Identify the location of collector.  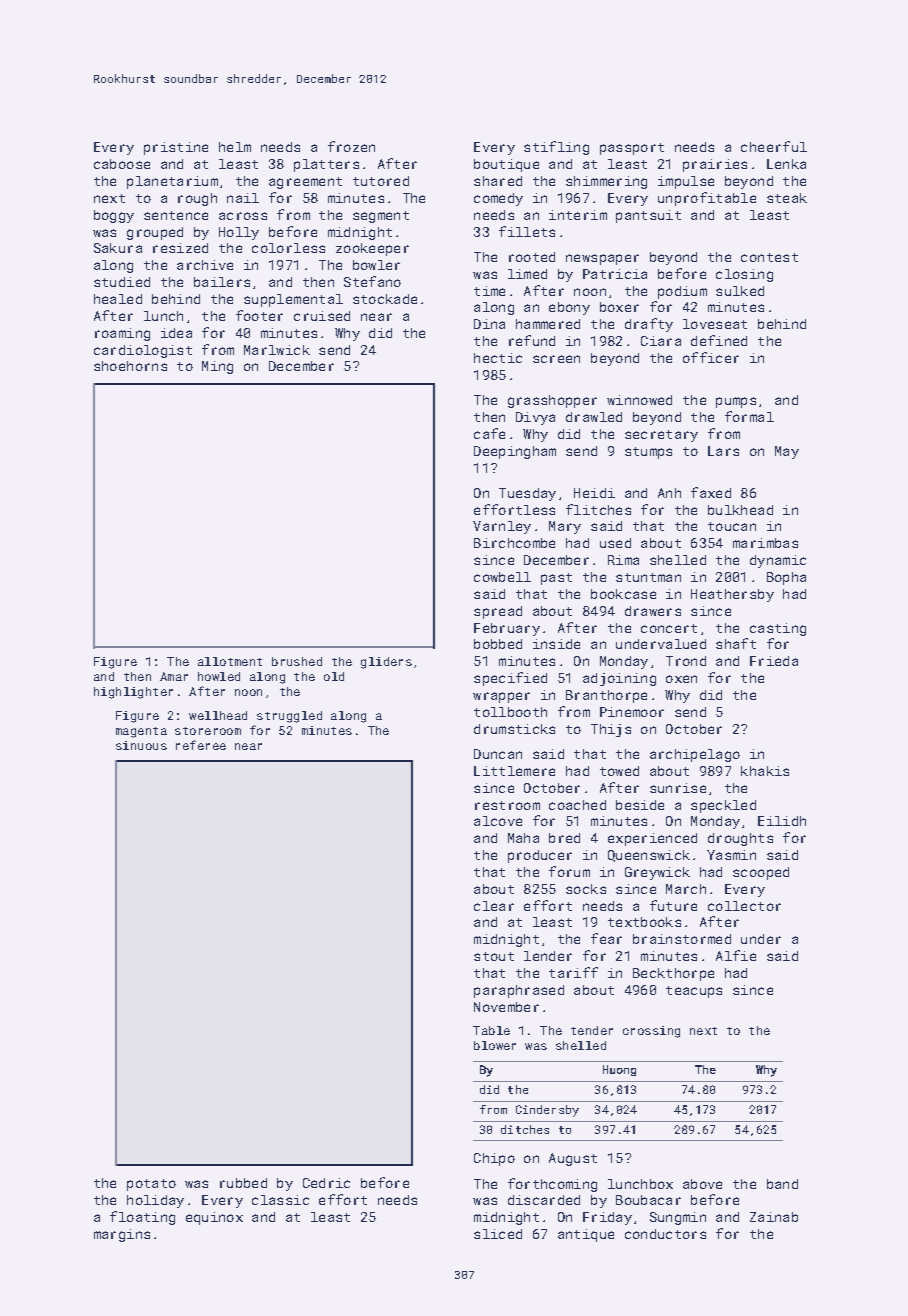
(744, 906).
